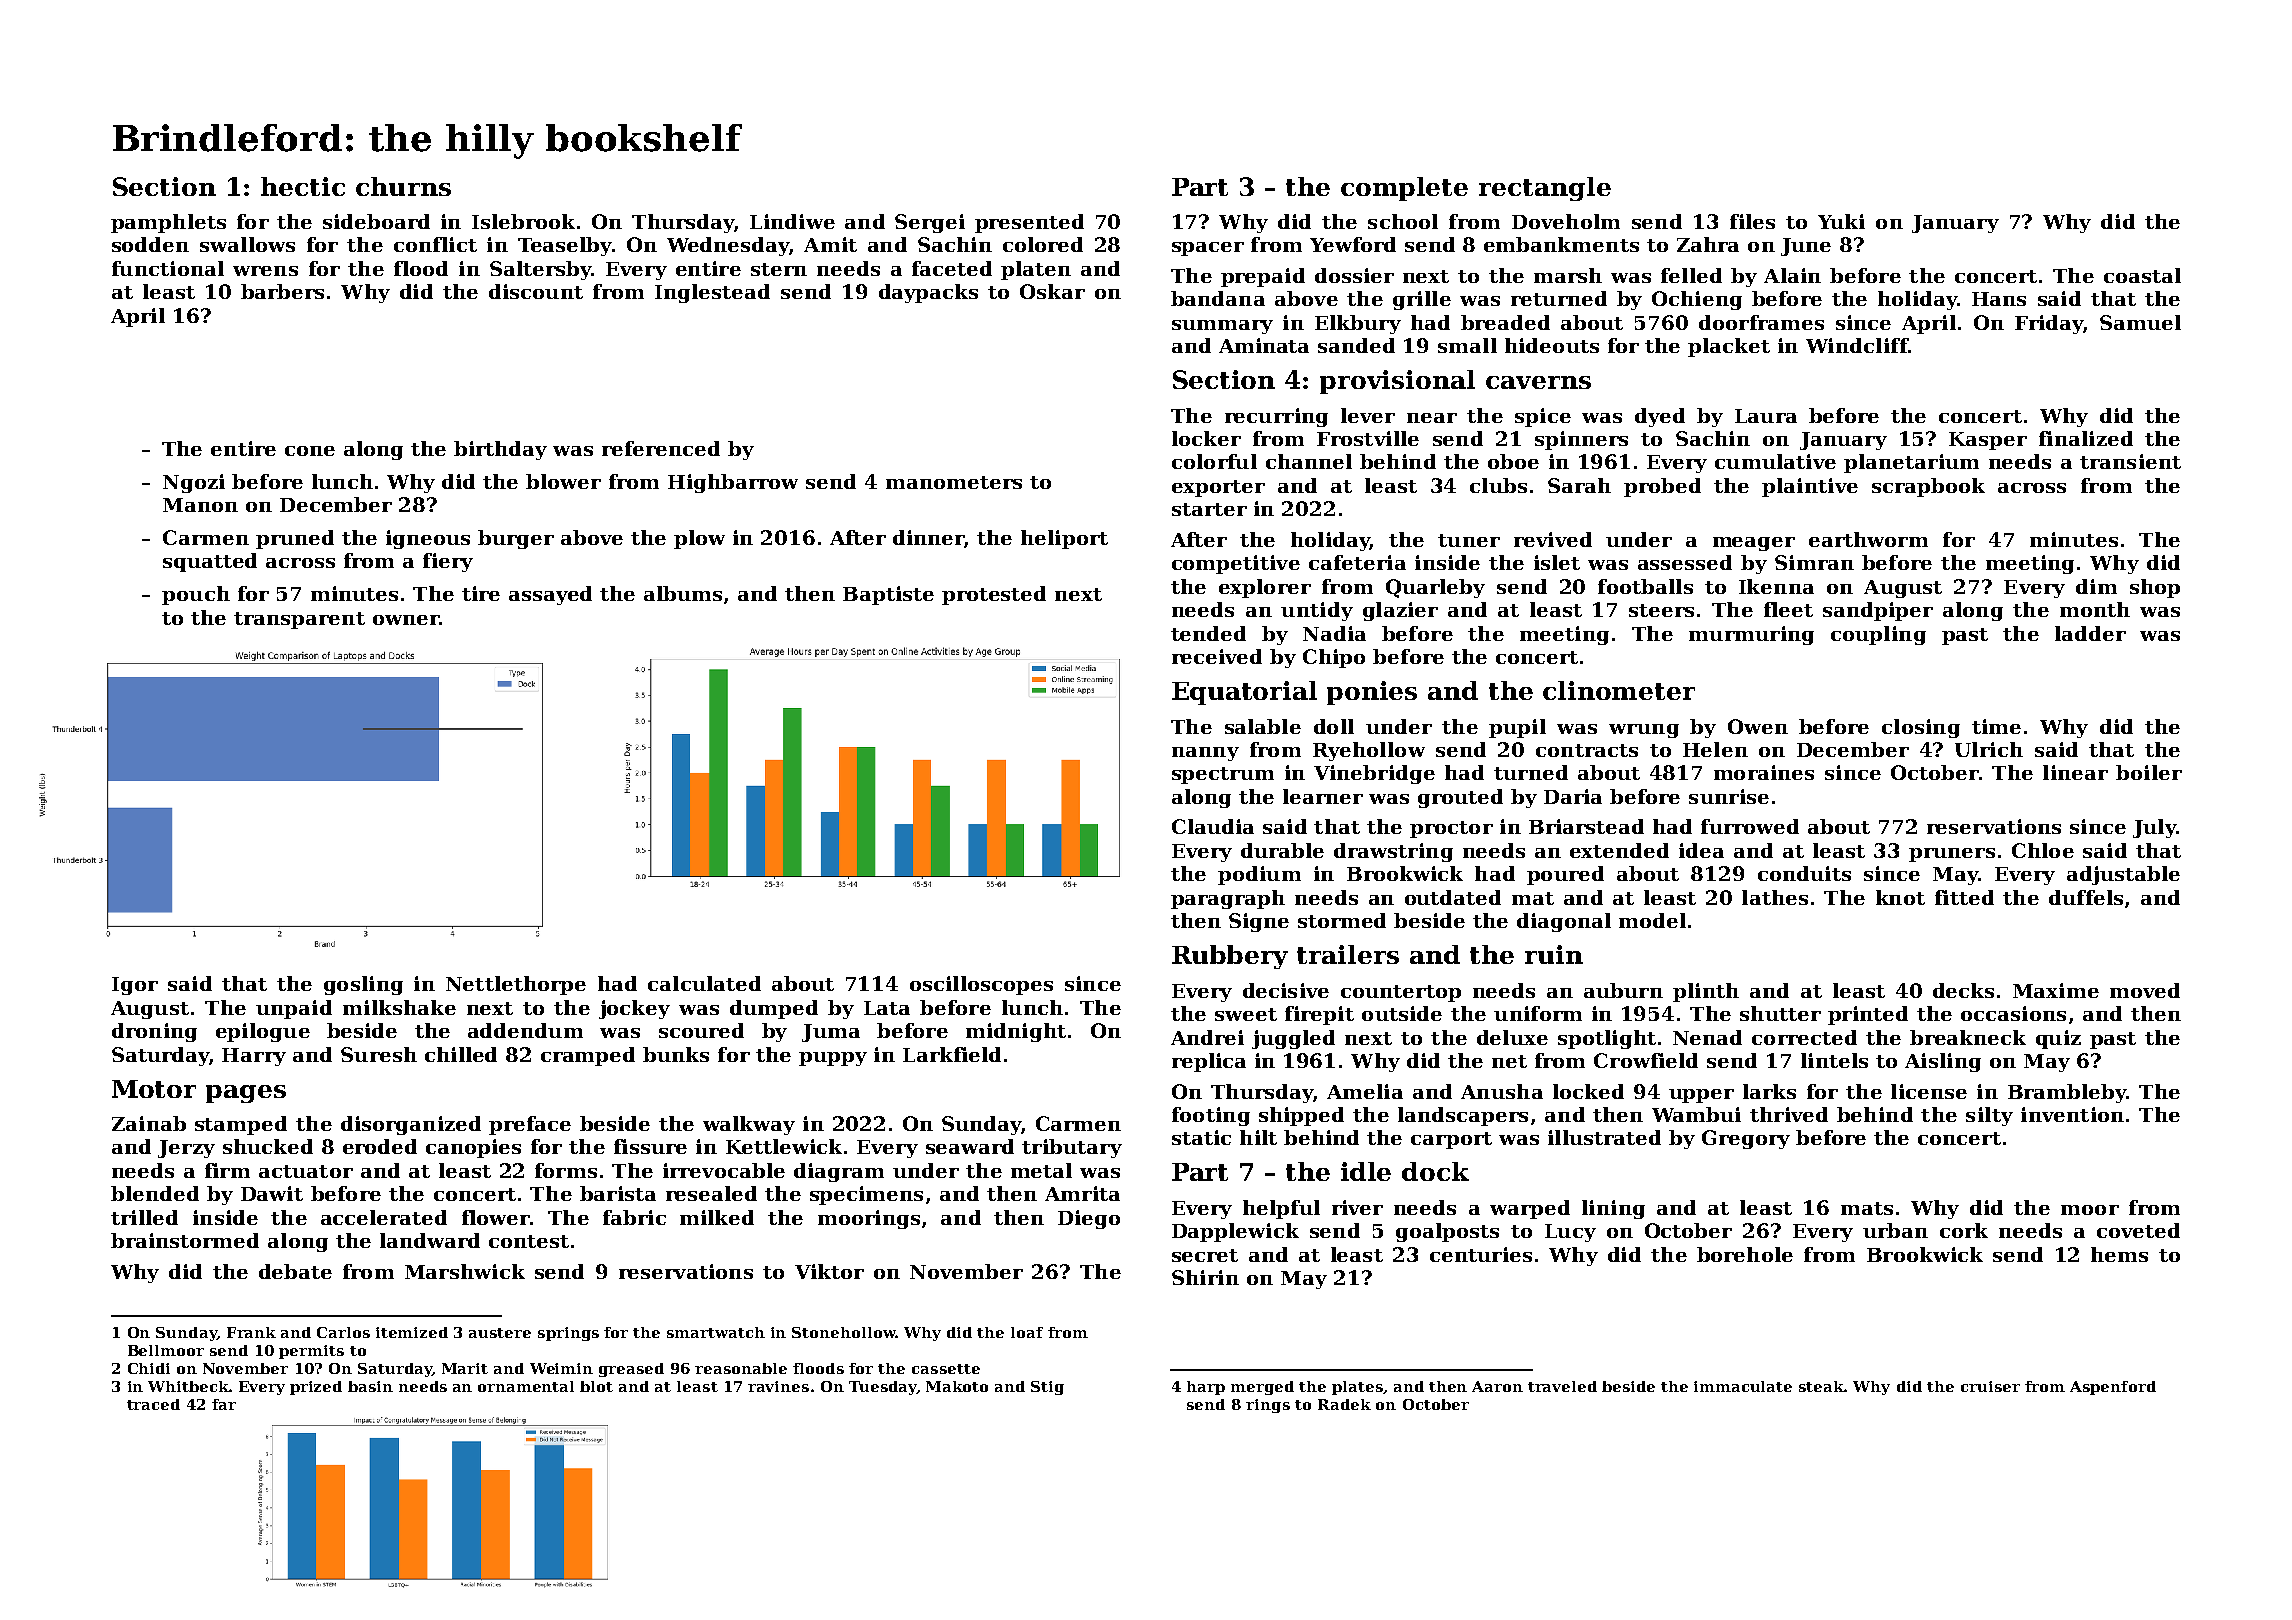 This screenshot has height=1620, width=2292. Describe the element at coordinates (1841, 221) in the screenshot. I see `Yuki` at that location.
